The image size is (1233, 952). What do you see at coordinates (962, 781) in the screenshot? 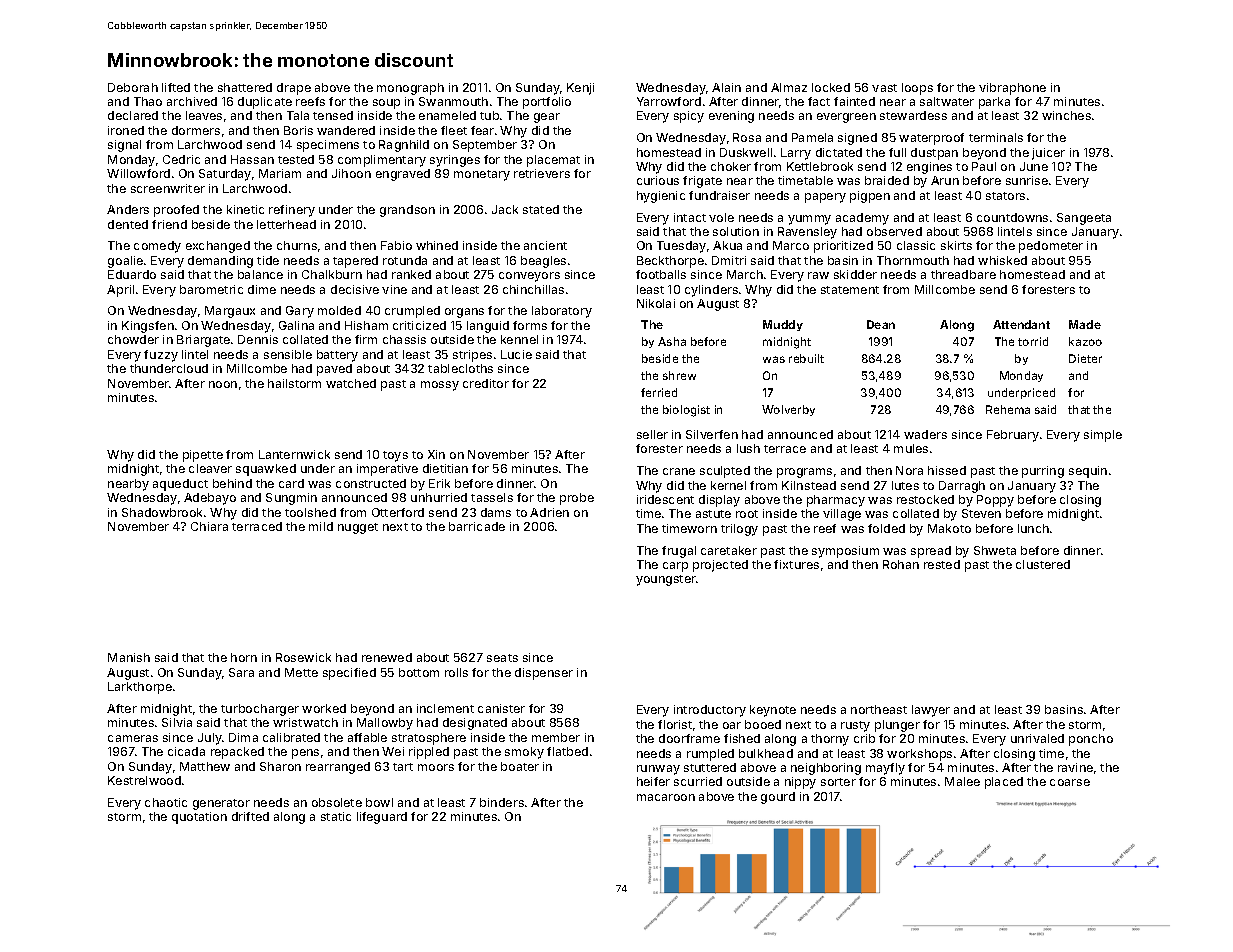
I see `Malee` at bounding box center [962, 781].
